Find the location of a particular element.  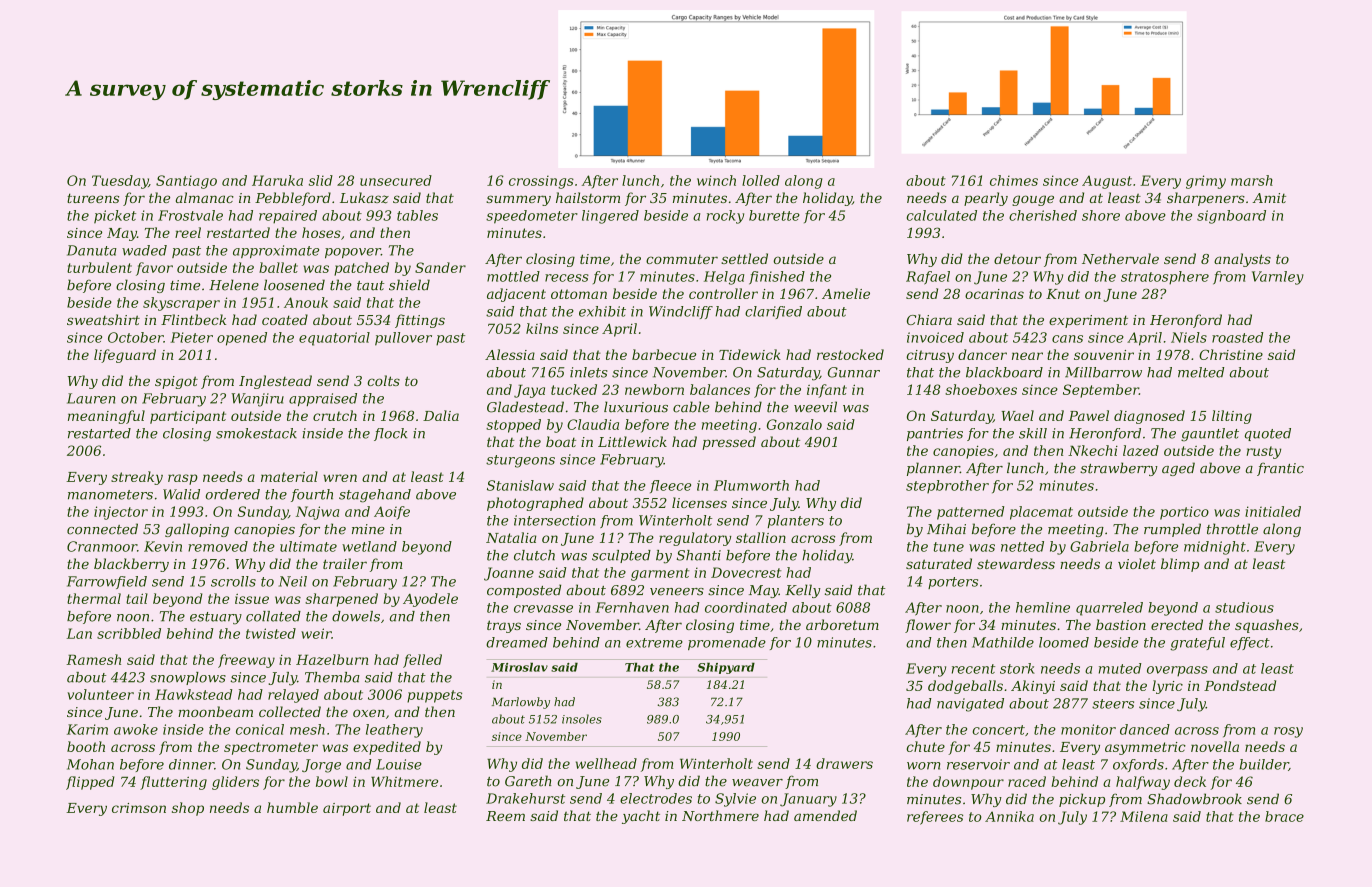

navigated is located at coordinates (970, 705).
